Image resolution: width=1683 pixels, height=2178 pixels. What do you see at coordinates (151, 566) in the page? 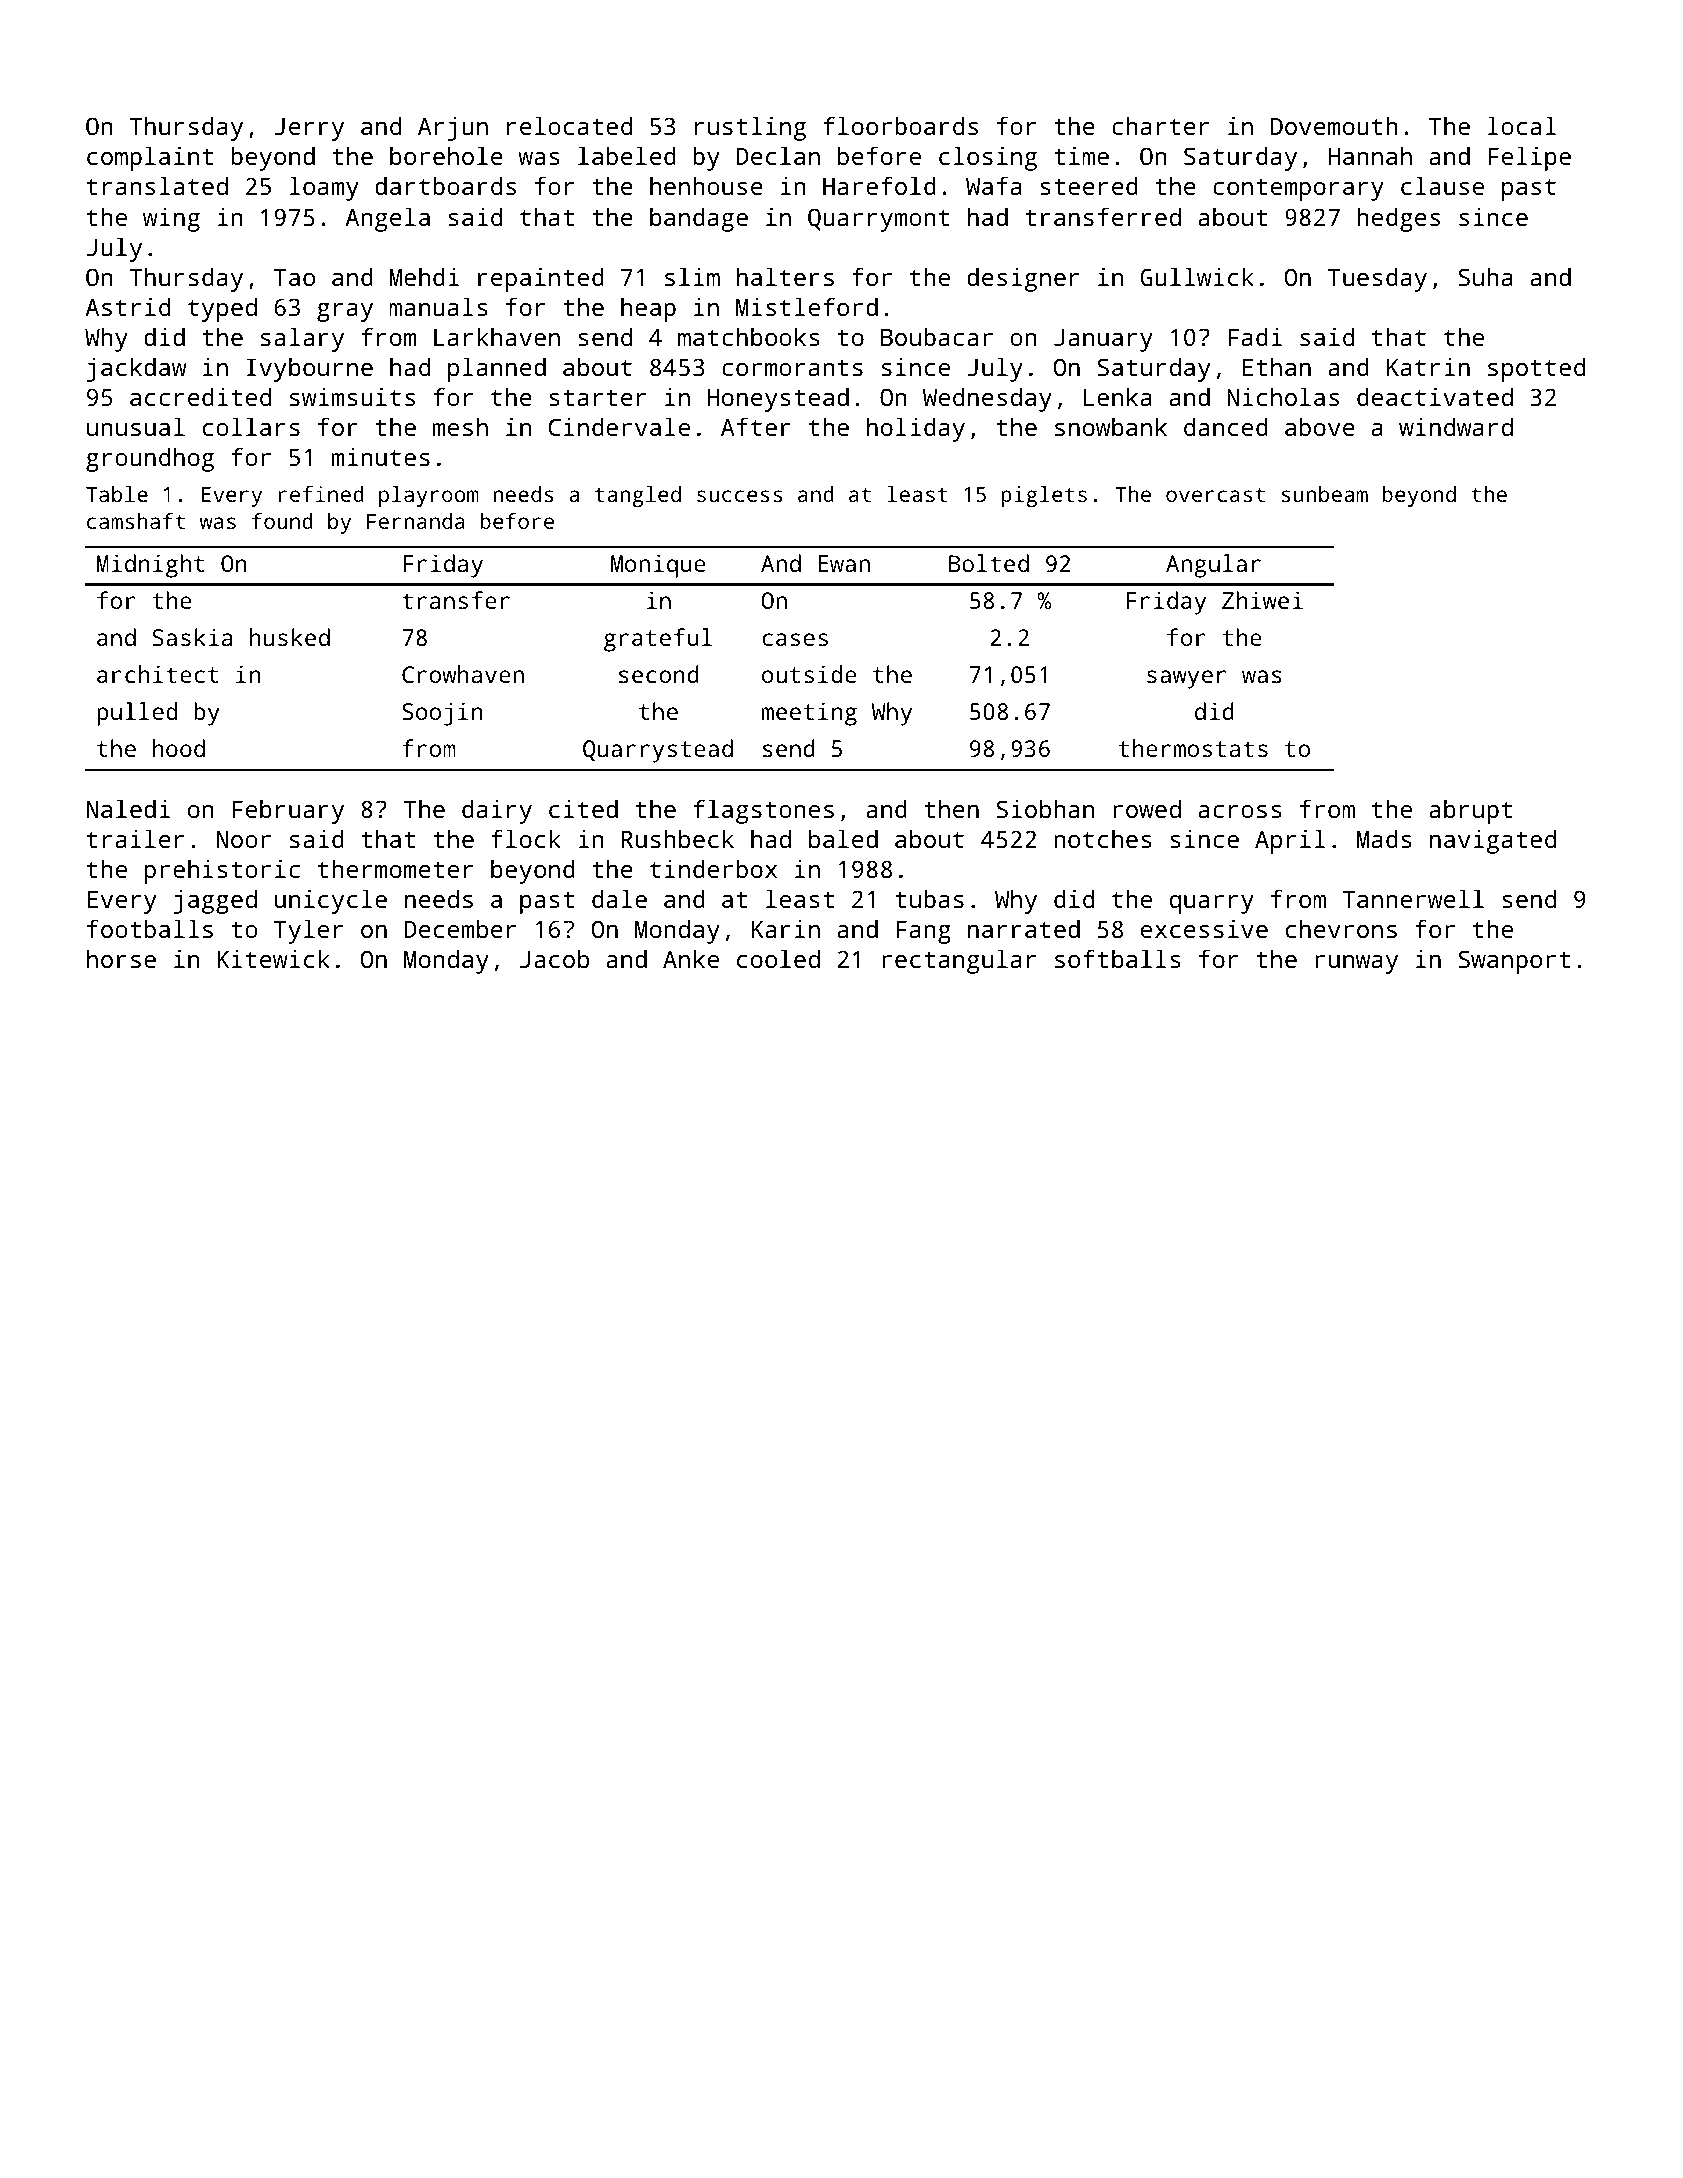
I see `Midnight` at bounding box center [151, 566].
